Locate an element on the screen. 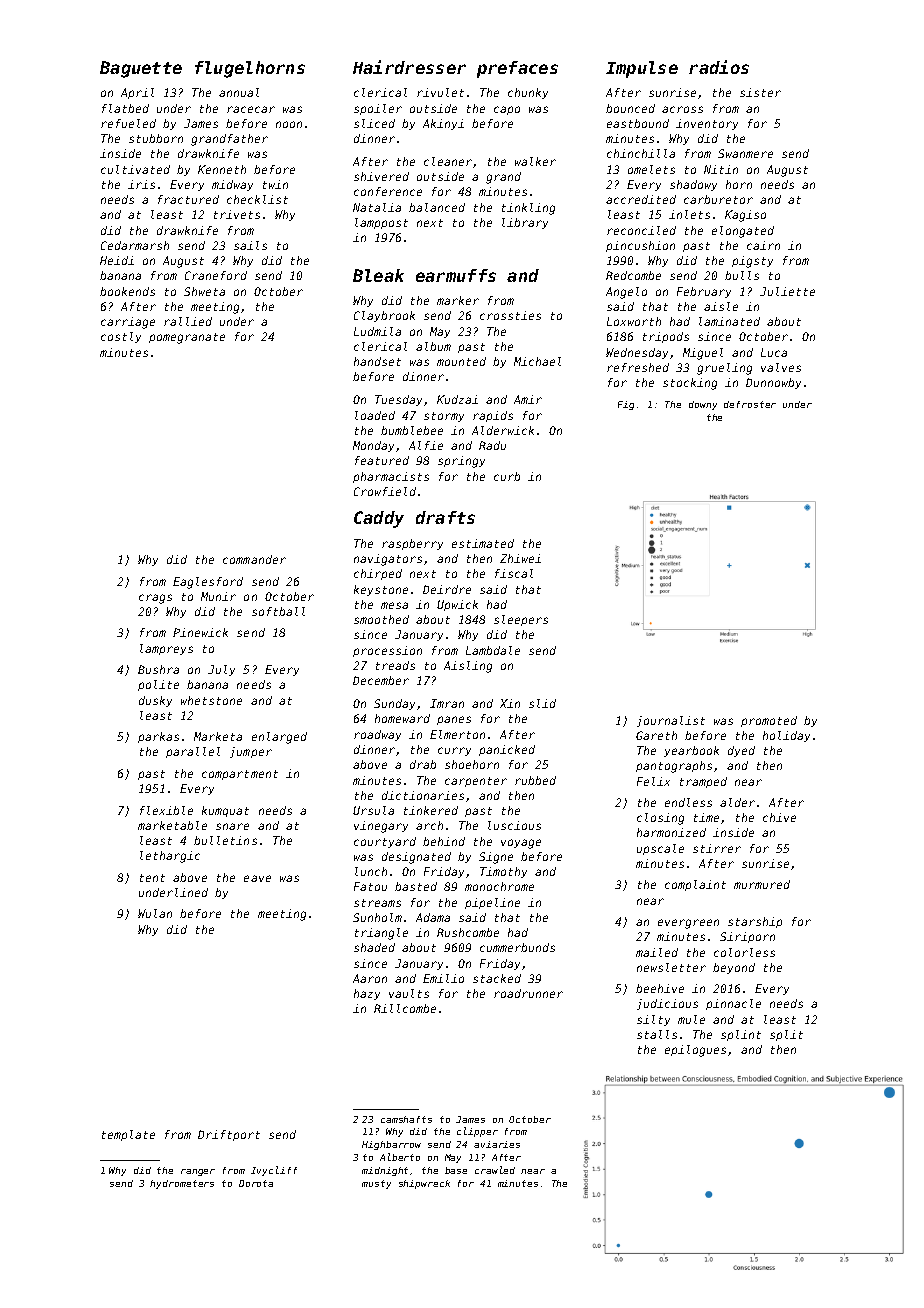 The height and width of the screenshot is (1308, 924). Juliette is located at coordinates (787, 291).
